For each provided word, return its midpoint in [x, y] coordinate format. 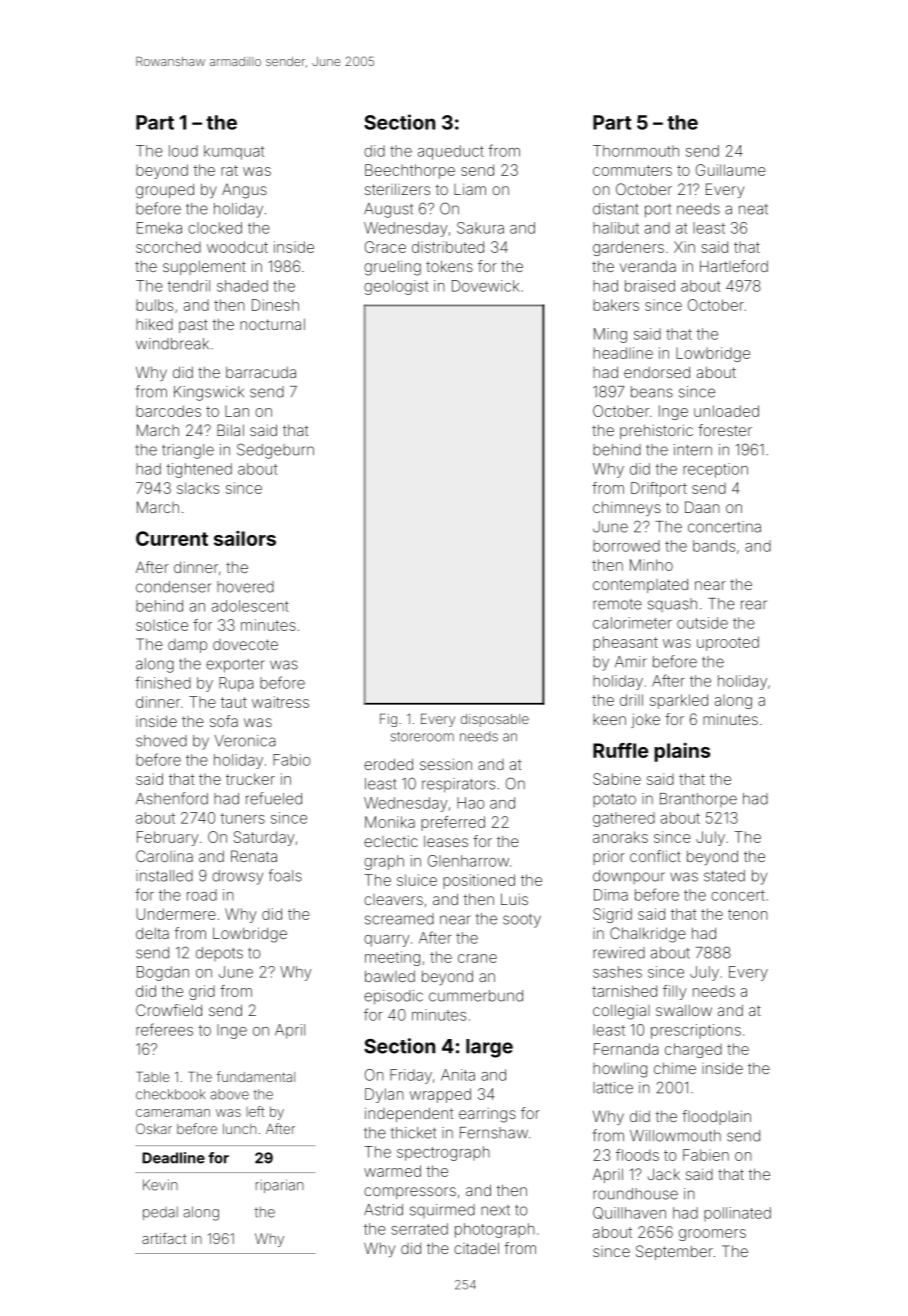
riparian [280, 1186]
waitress [280, 702]
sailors [245, 538]
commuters [632, 170]
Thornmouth [636, 151]
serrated [419, 1229]
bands [714, 546]
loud [183, 151]
